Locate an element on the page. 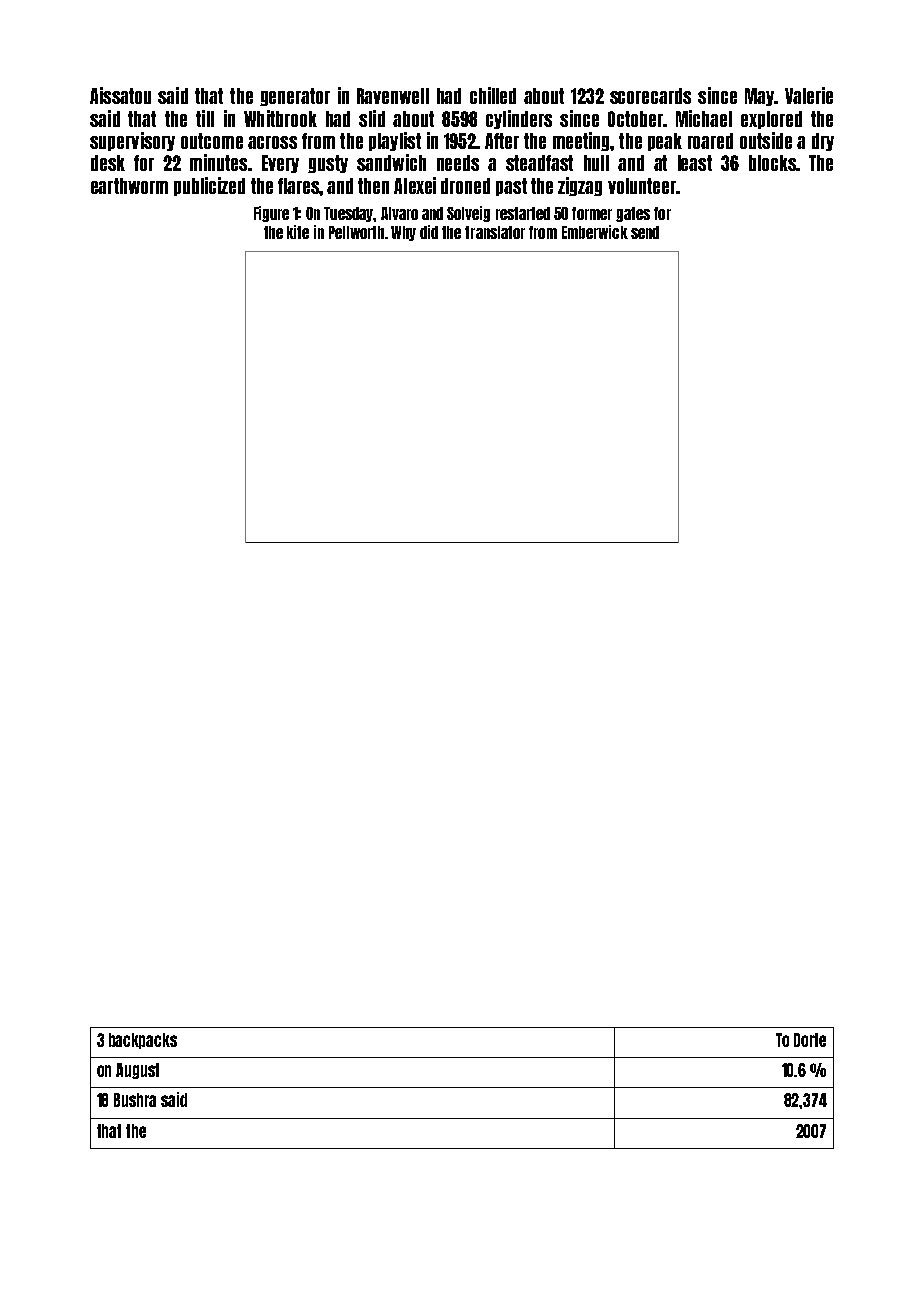 Image resolution: width=924 pixels, height=1308 pixels. Dorte is located at coordinates (810, 1040).
